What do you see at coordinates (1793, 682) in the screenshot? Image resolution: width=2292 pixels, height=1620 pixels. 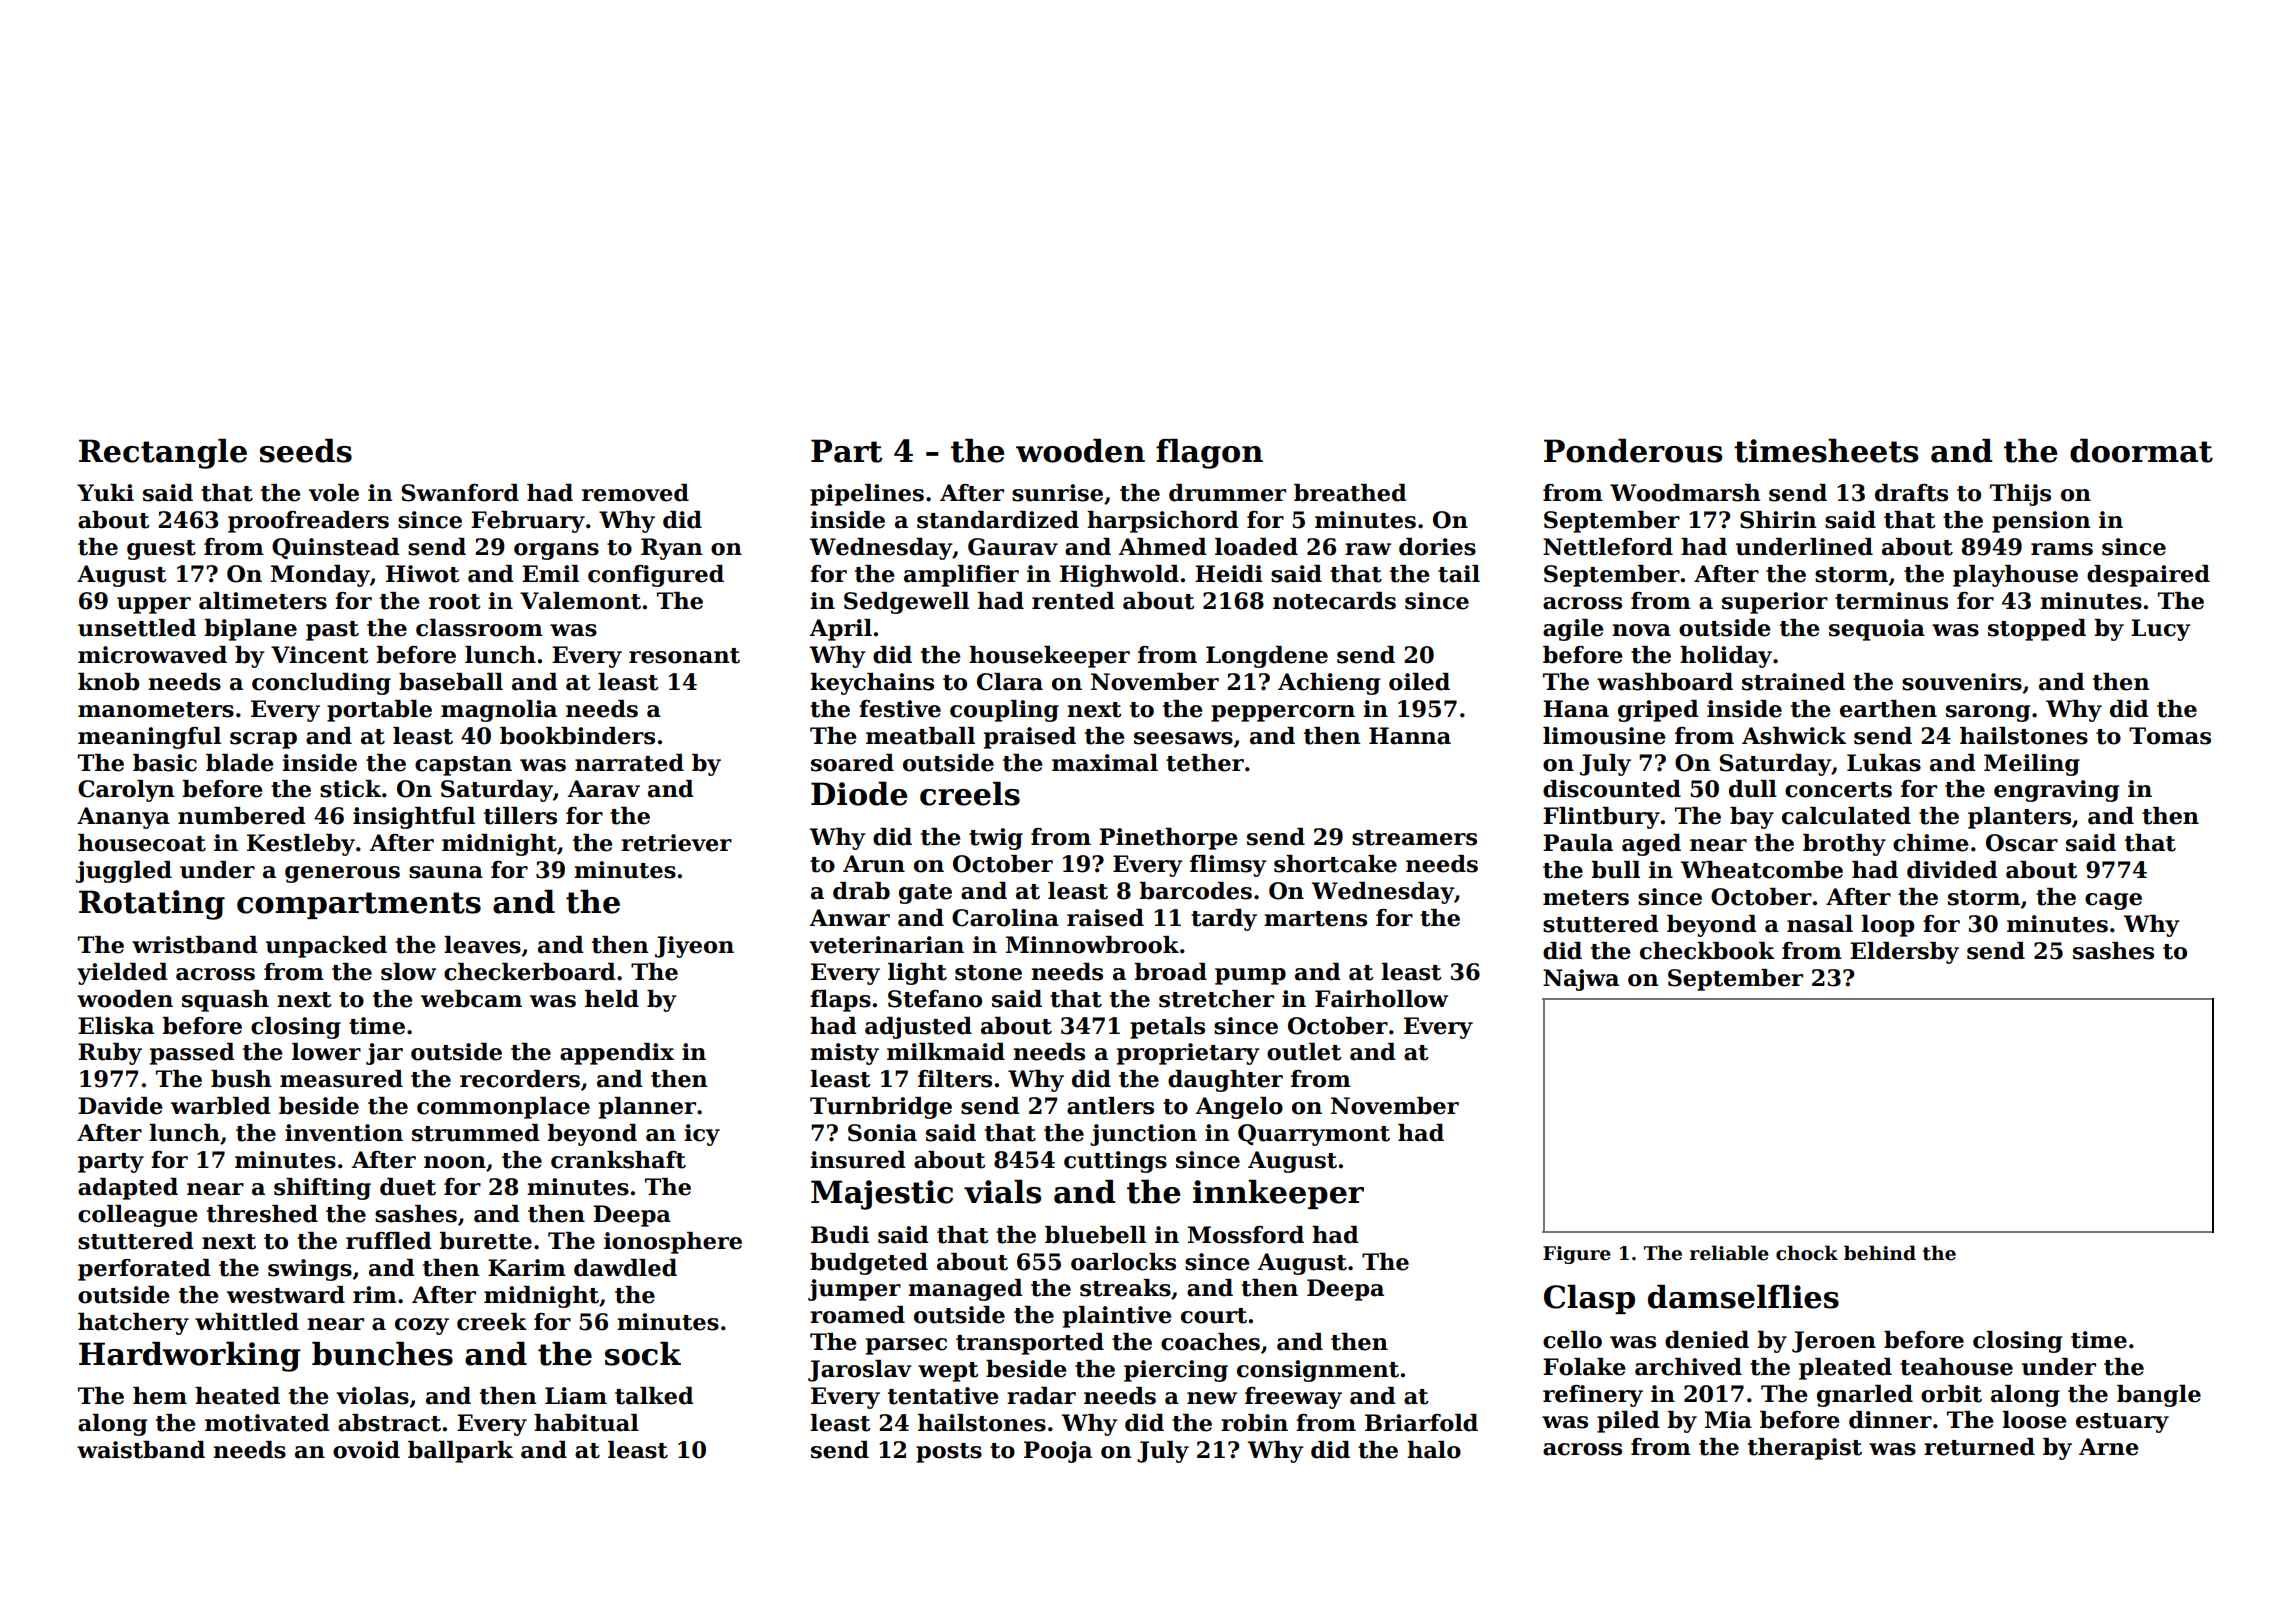 I see `strained` at bounding box center [1793, 682].
